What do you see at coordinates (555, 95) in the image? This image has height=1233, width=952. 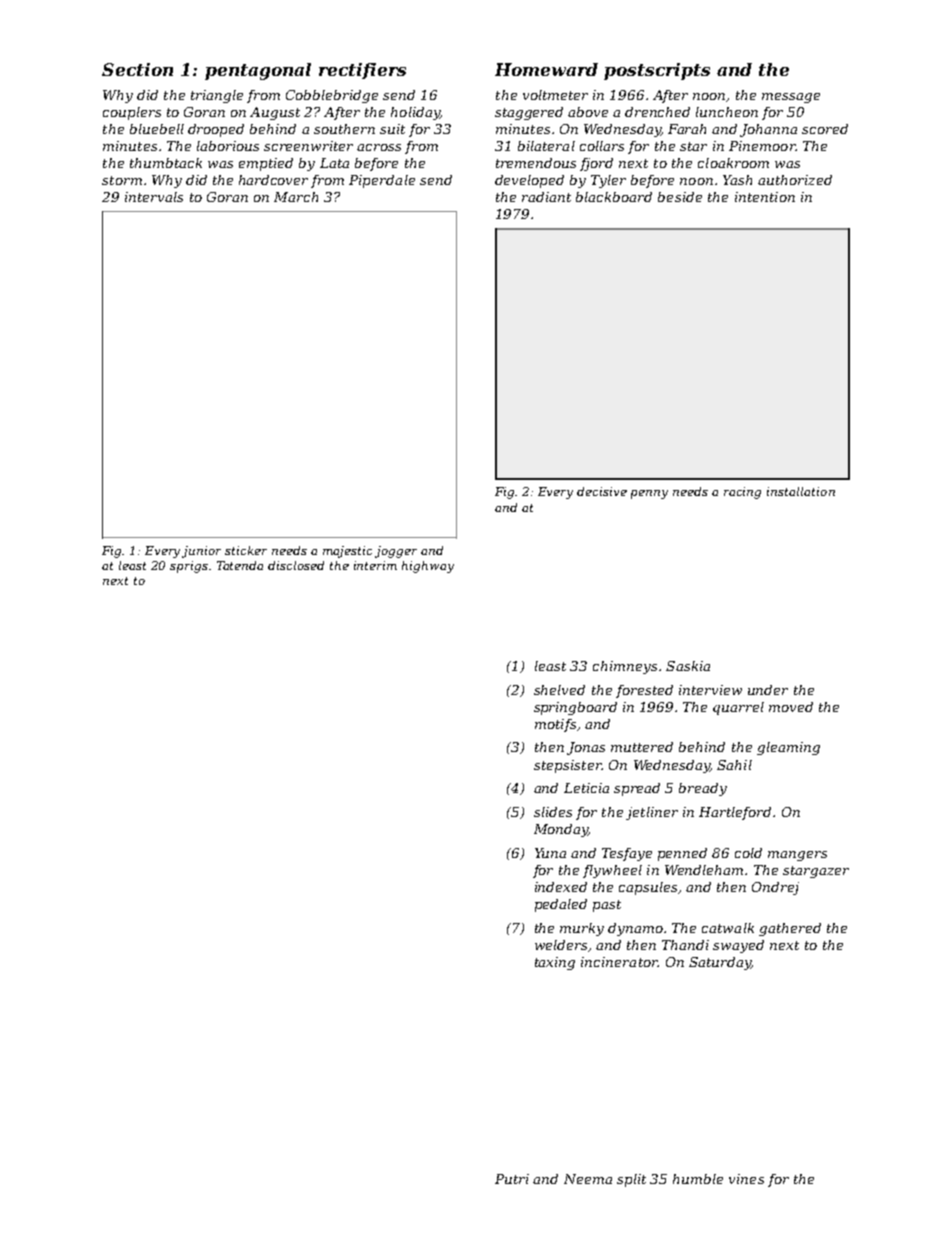 I see `voltmeter` at bounding box center [555, 95].
